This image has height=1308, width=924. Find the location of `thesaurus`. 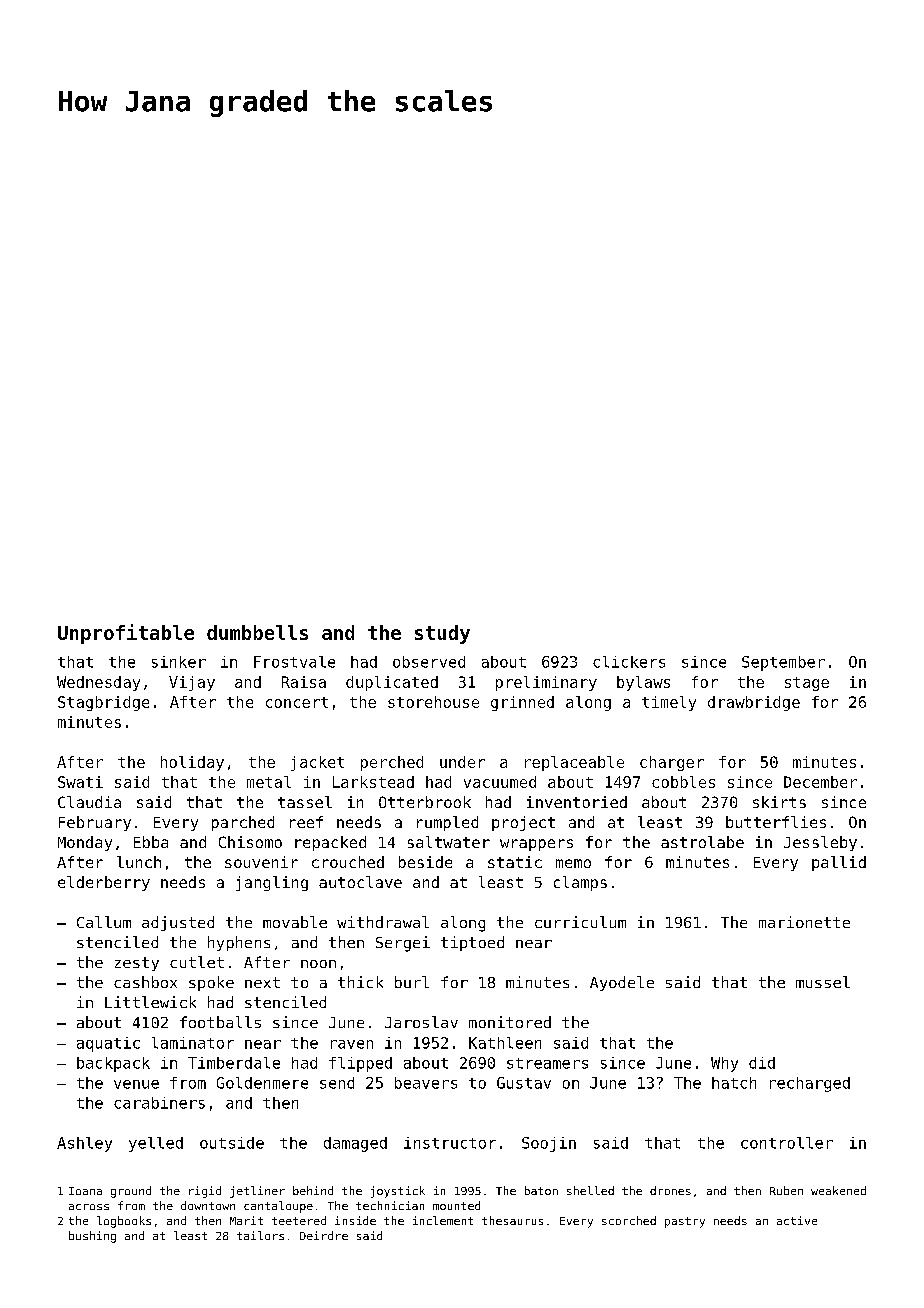

thesaurus is located at coordinates (512, 1220).
